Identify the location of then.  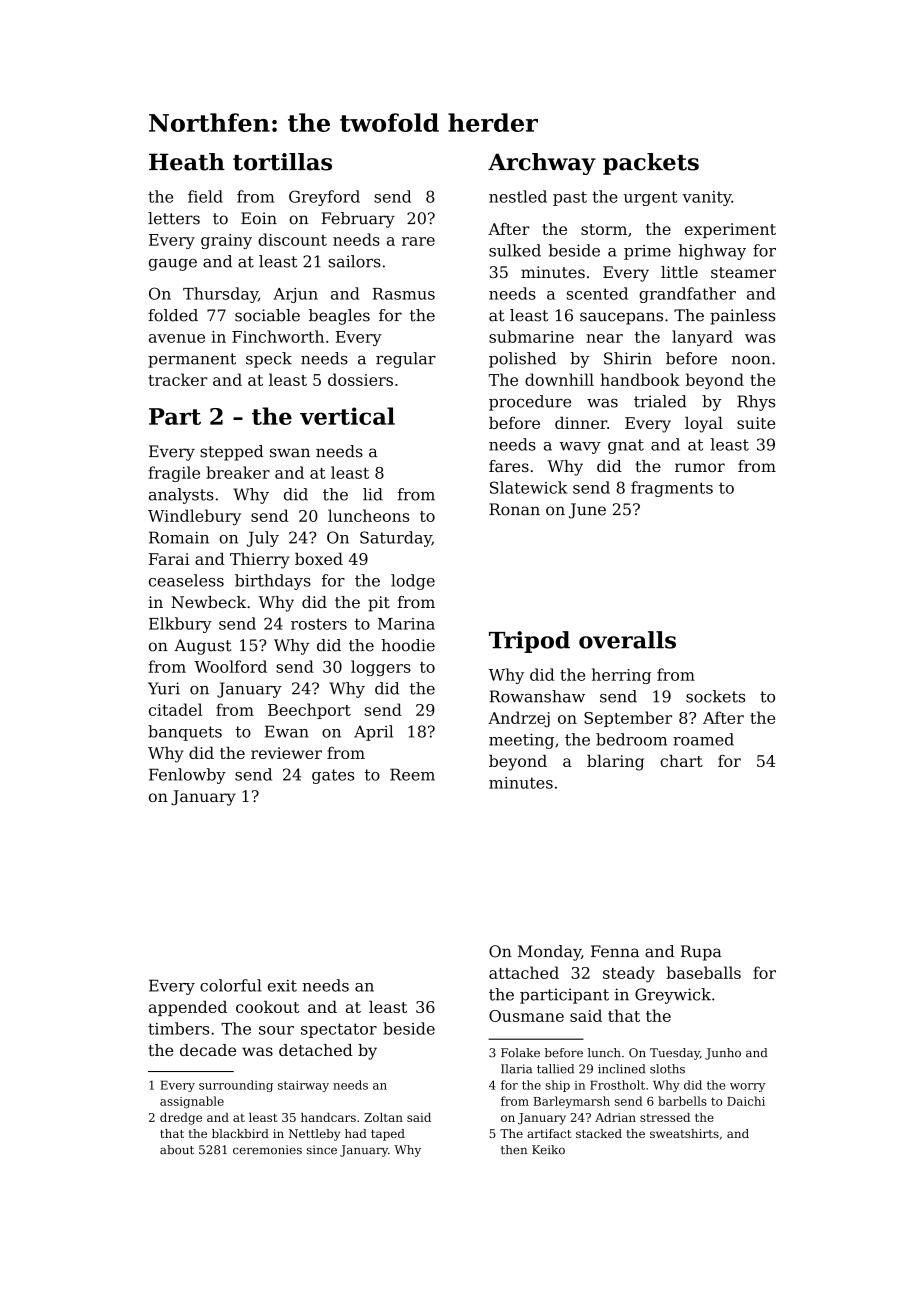
(514, 1150).
